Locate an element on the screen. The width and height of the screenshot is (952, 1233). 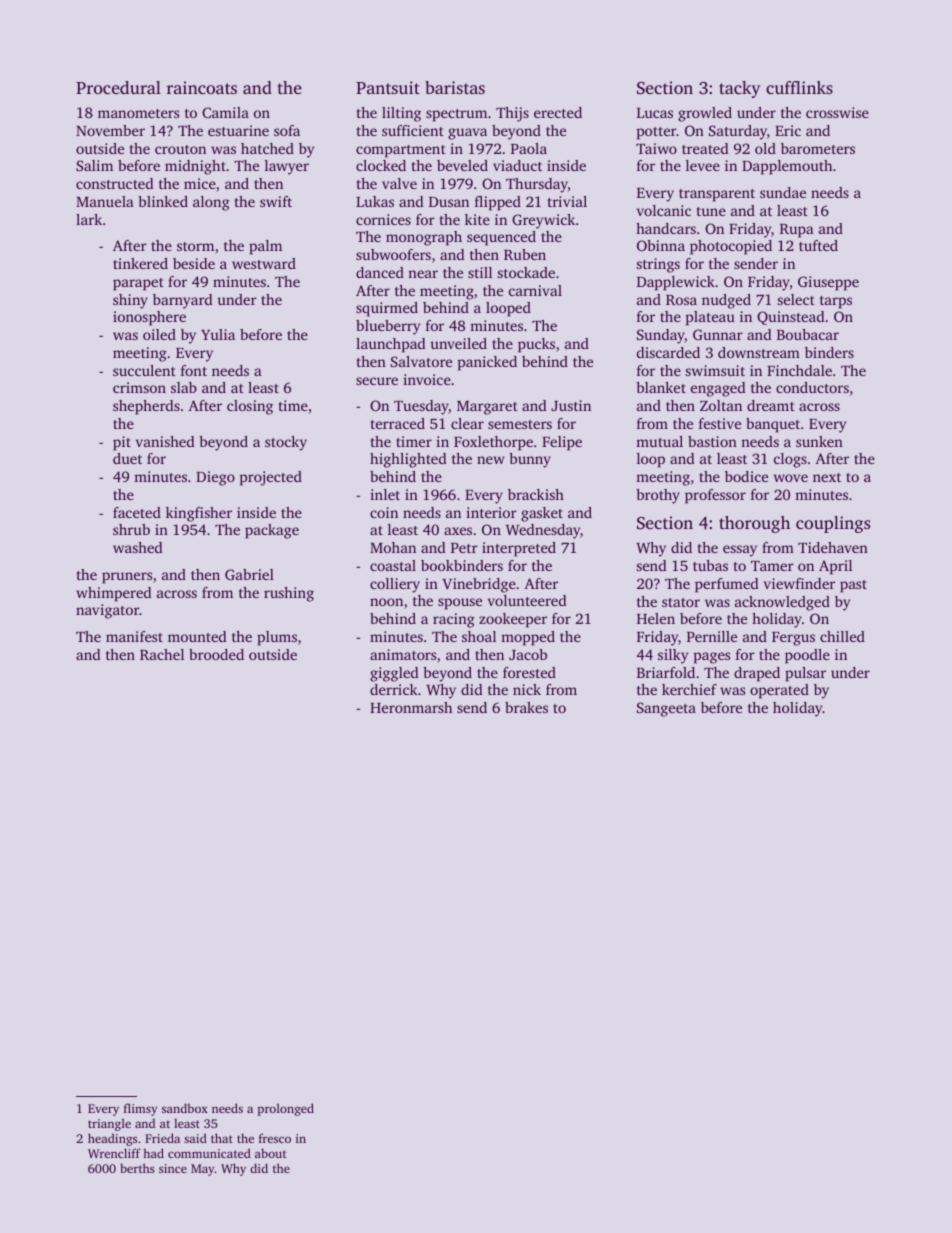
plums is located at coordinates (277, 638).
